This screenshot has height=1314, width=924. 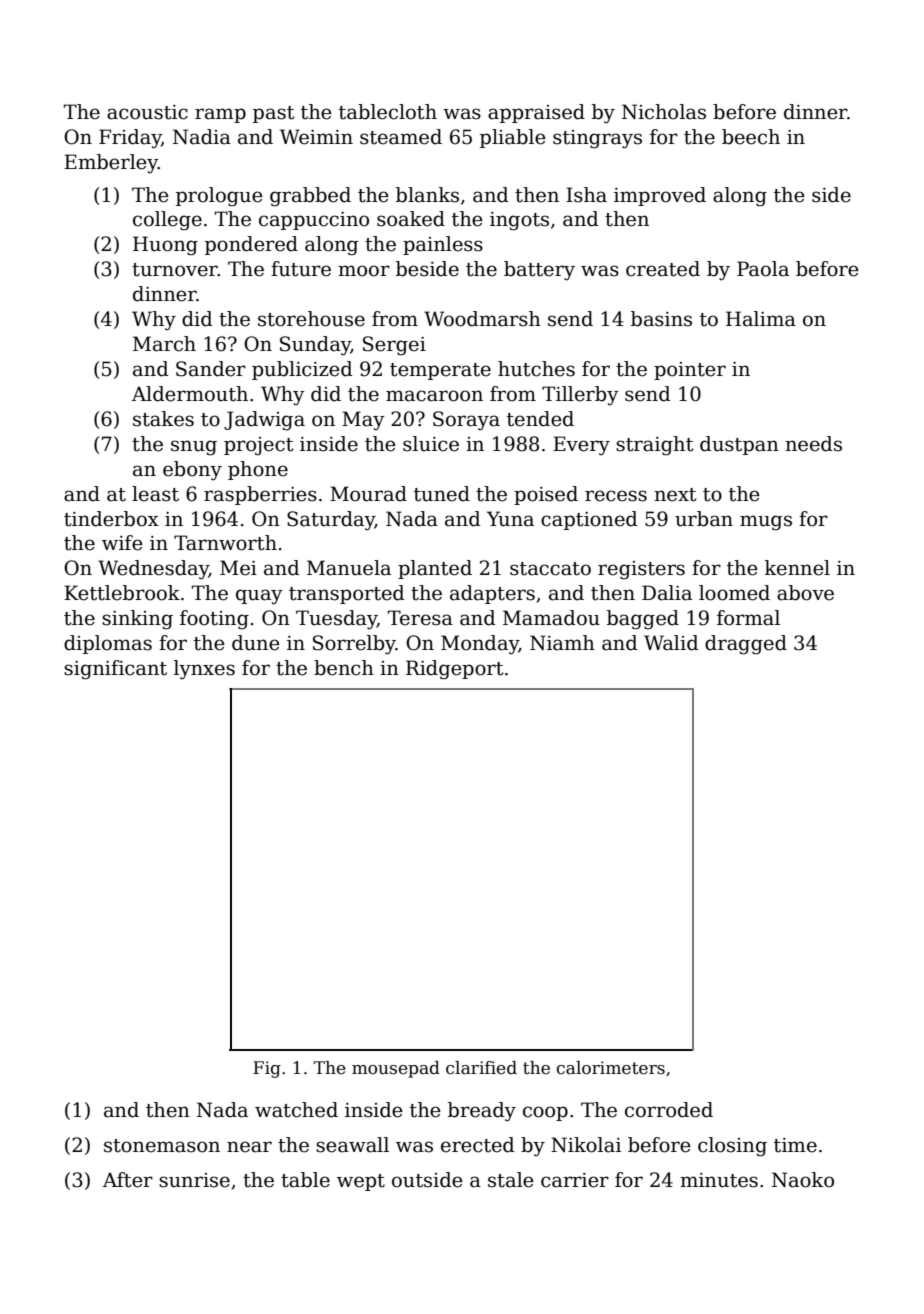 I want to click on mousepad, so click(x=396, y=1069).
